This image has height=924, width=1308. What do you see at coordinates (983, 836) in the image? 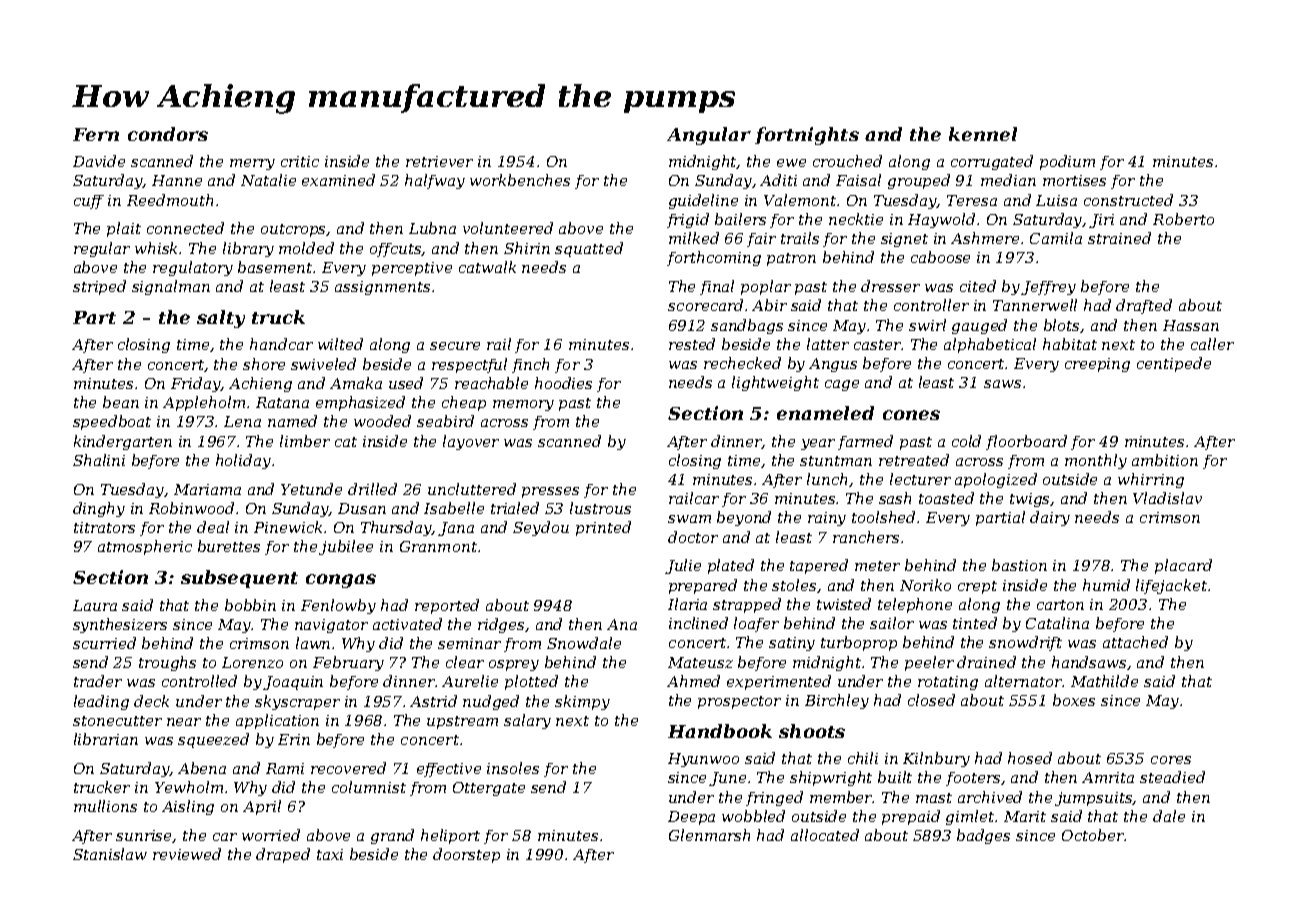
I see `badges` at bounding box center [983, 836].
